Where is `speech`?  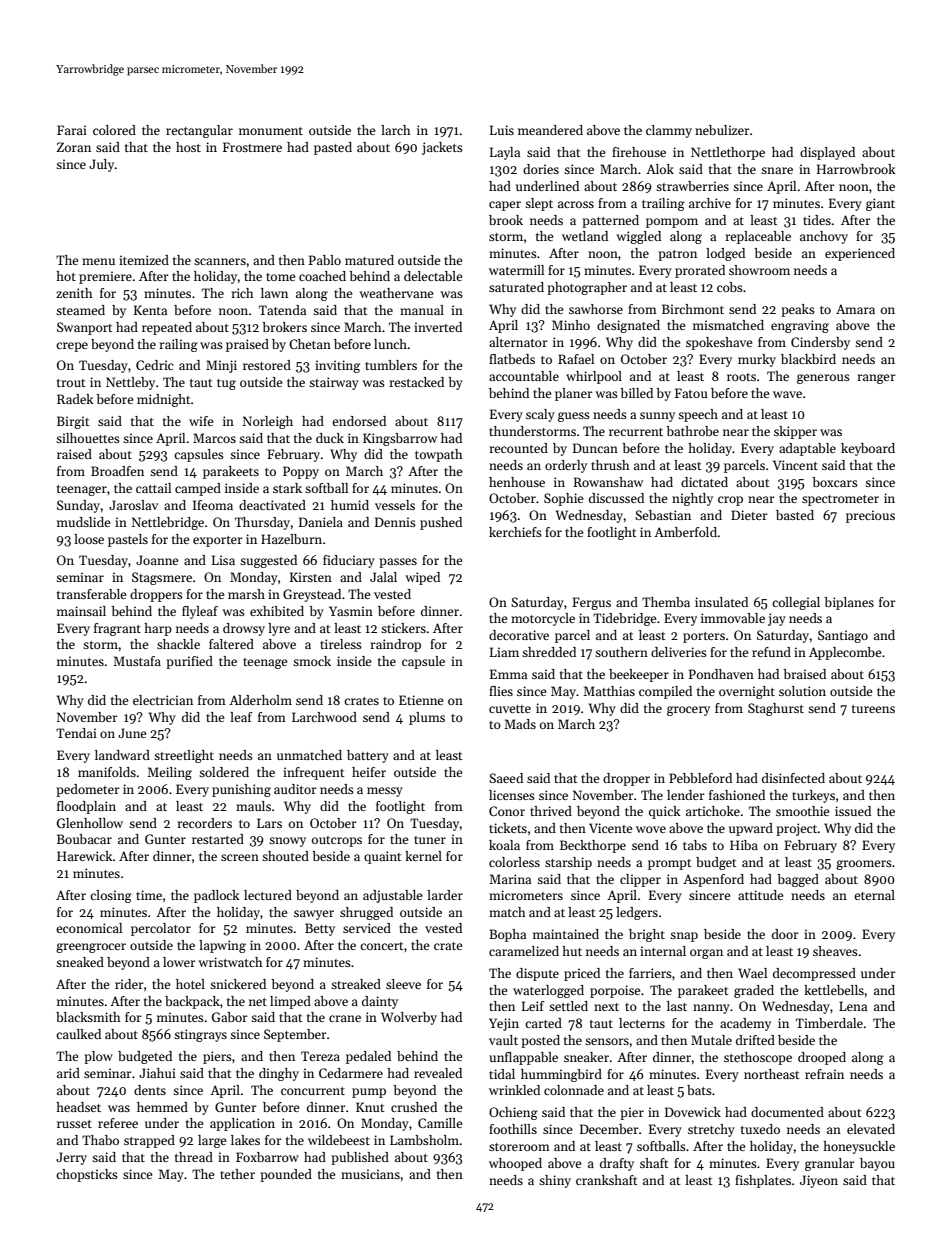 speech is located at coordinates (698, 415).
